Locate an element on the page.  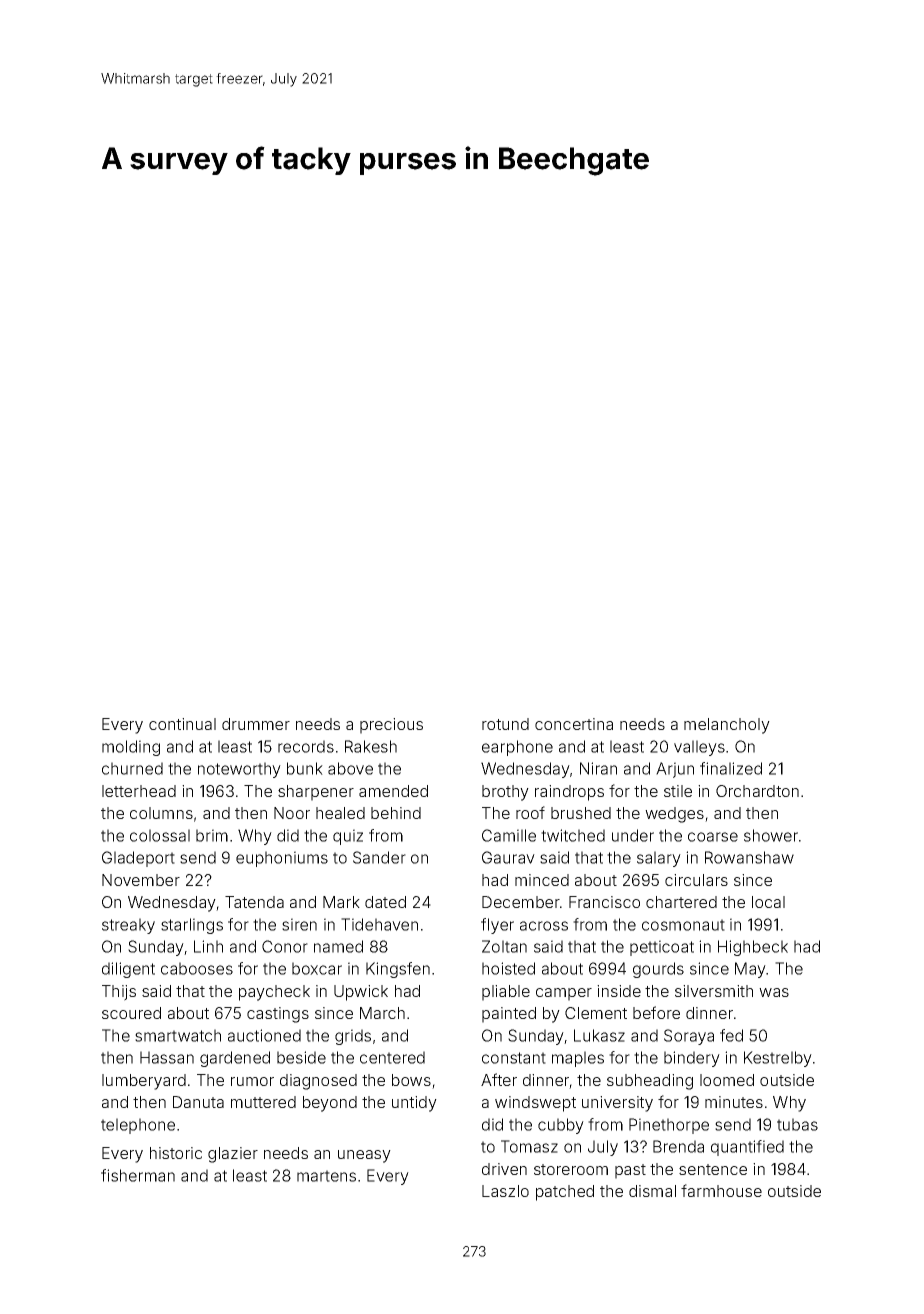
continual is located at coordinates (182, 724).
